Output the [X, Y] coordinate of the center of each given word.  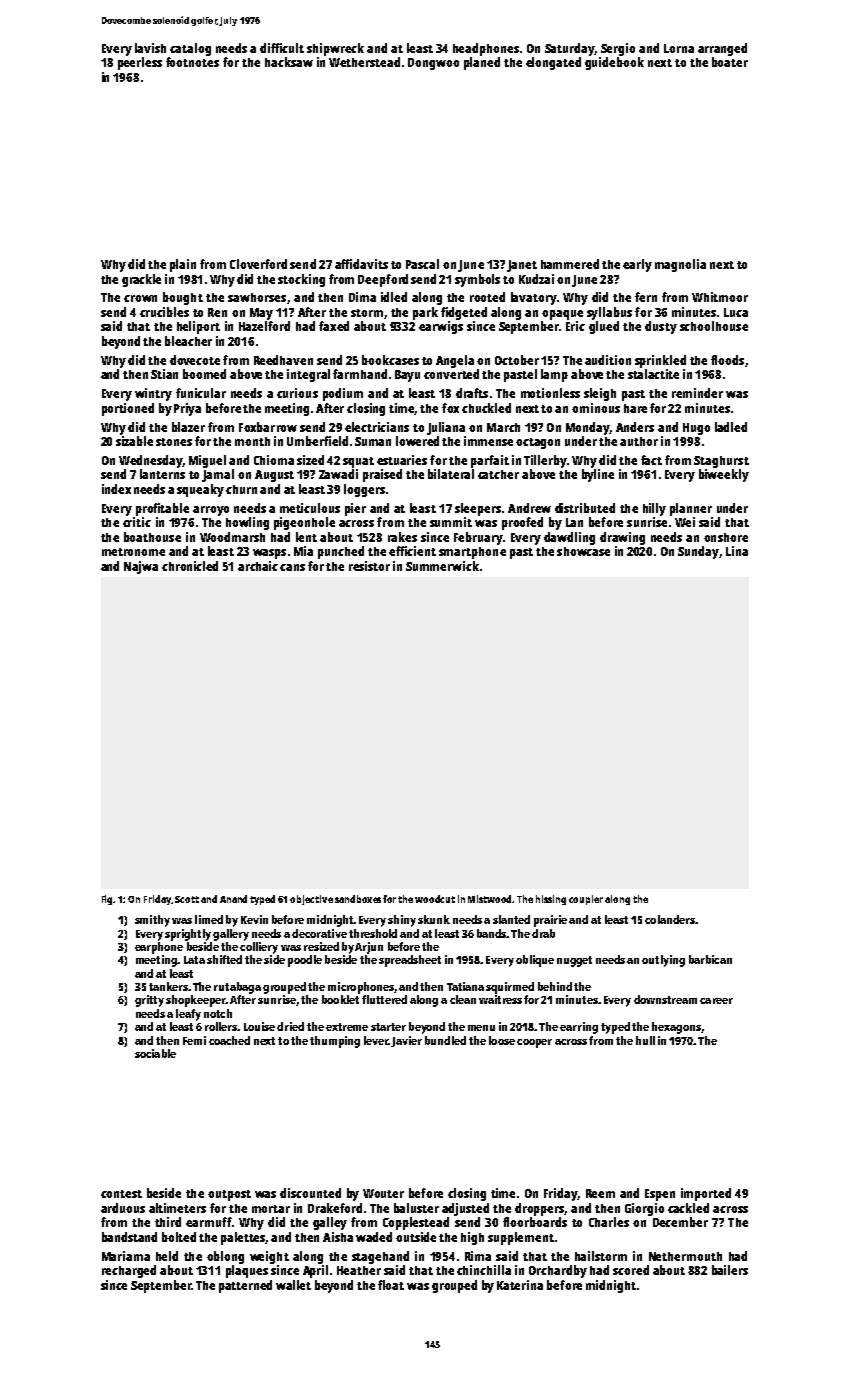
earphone [159, 948]
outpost [229, 1195]
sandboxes [358, 899]
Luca [736, 312]
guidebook [614, 63]
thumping [335, 1042]
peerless [140, 63]
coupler [586, 900]
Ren [217, 312]
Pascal [422, 264]
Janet [522, 266]
